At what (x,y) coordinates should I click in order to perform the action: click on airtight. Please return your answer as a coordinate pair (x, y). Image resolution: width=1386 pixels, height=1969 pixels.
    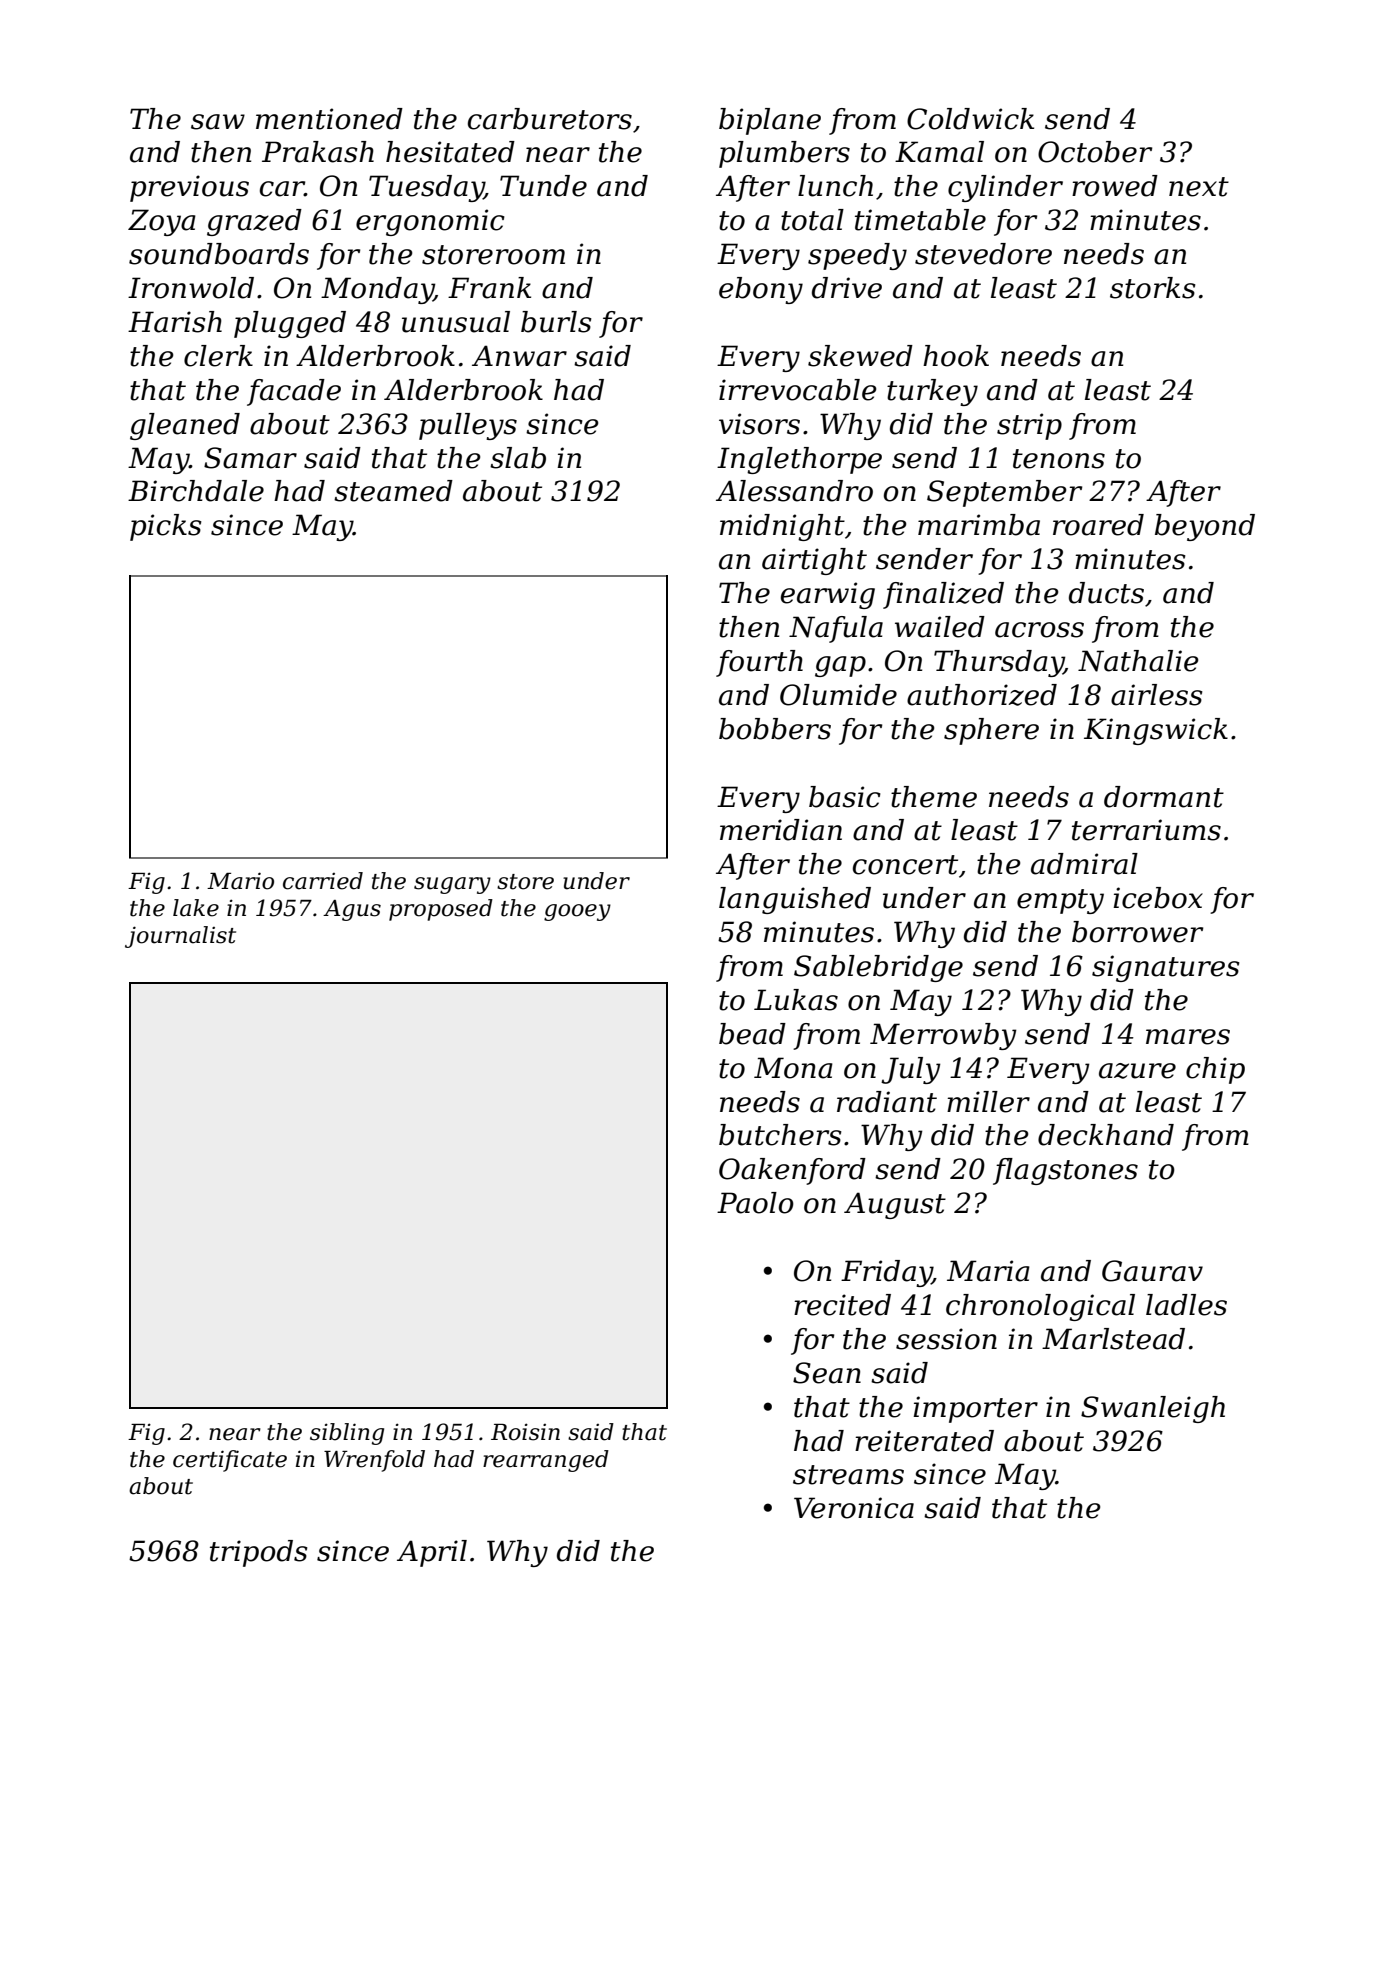
    Looking at the image, I should click on (814, 561).
